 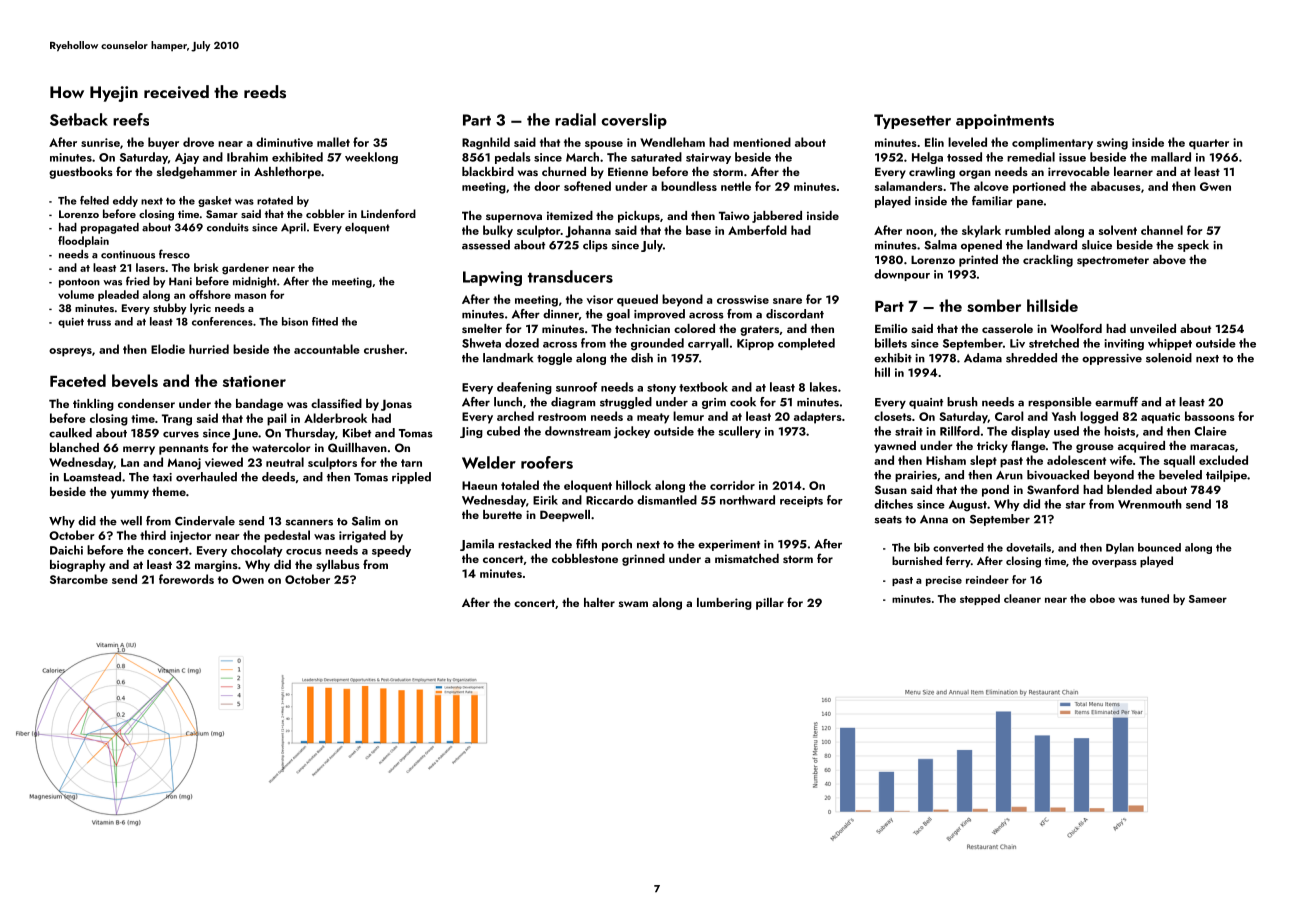 I want to click on Hisham, so click(x=946, y=460).
